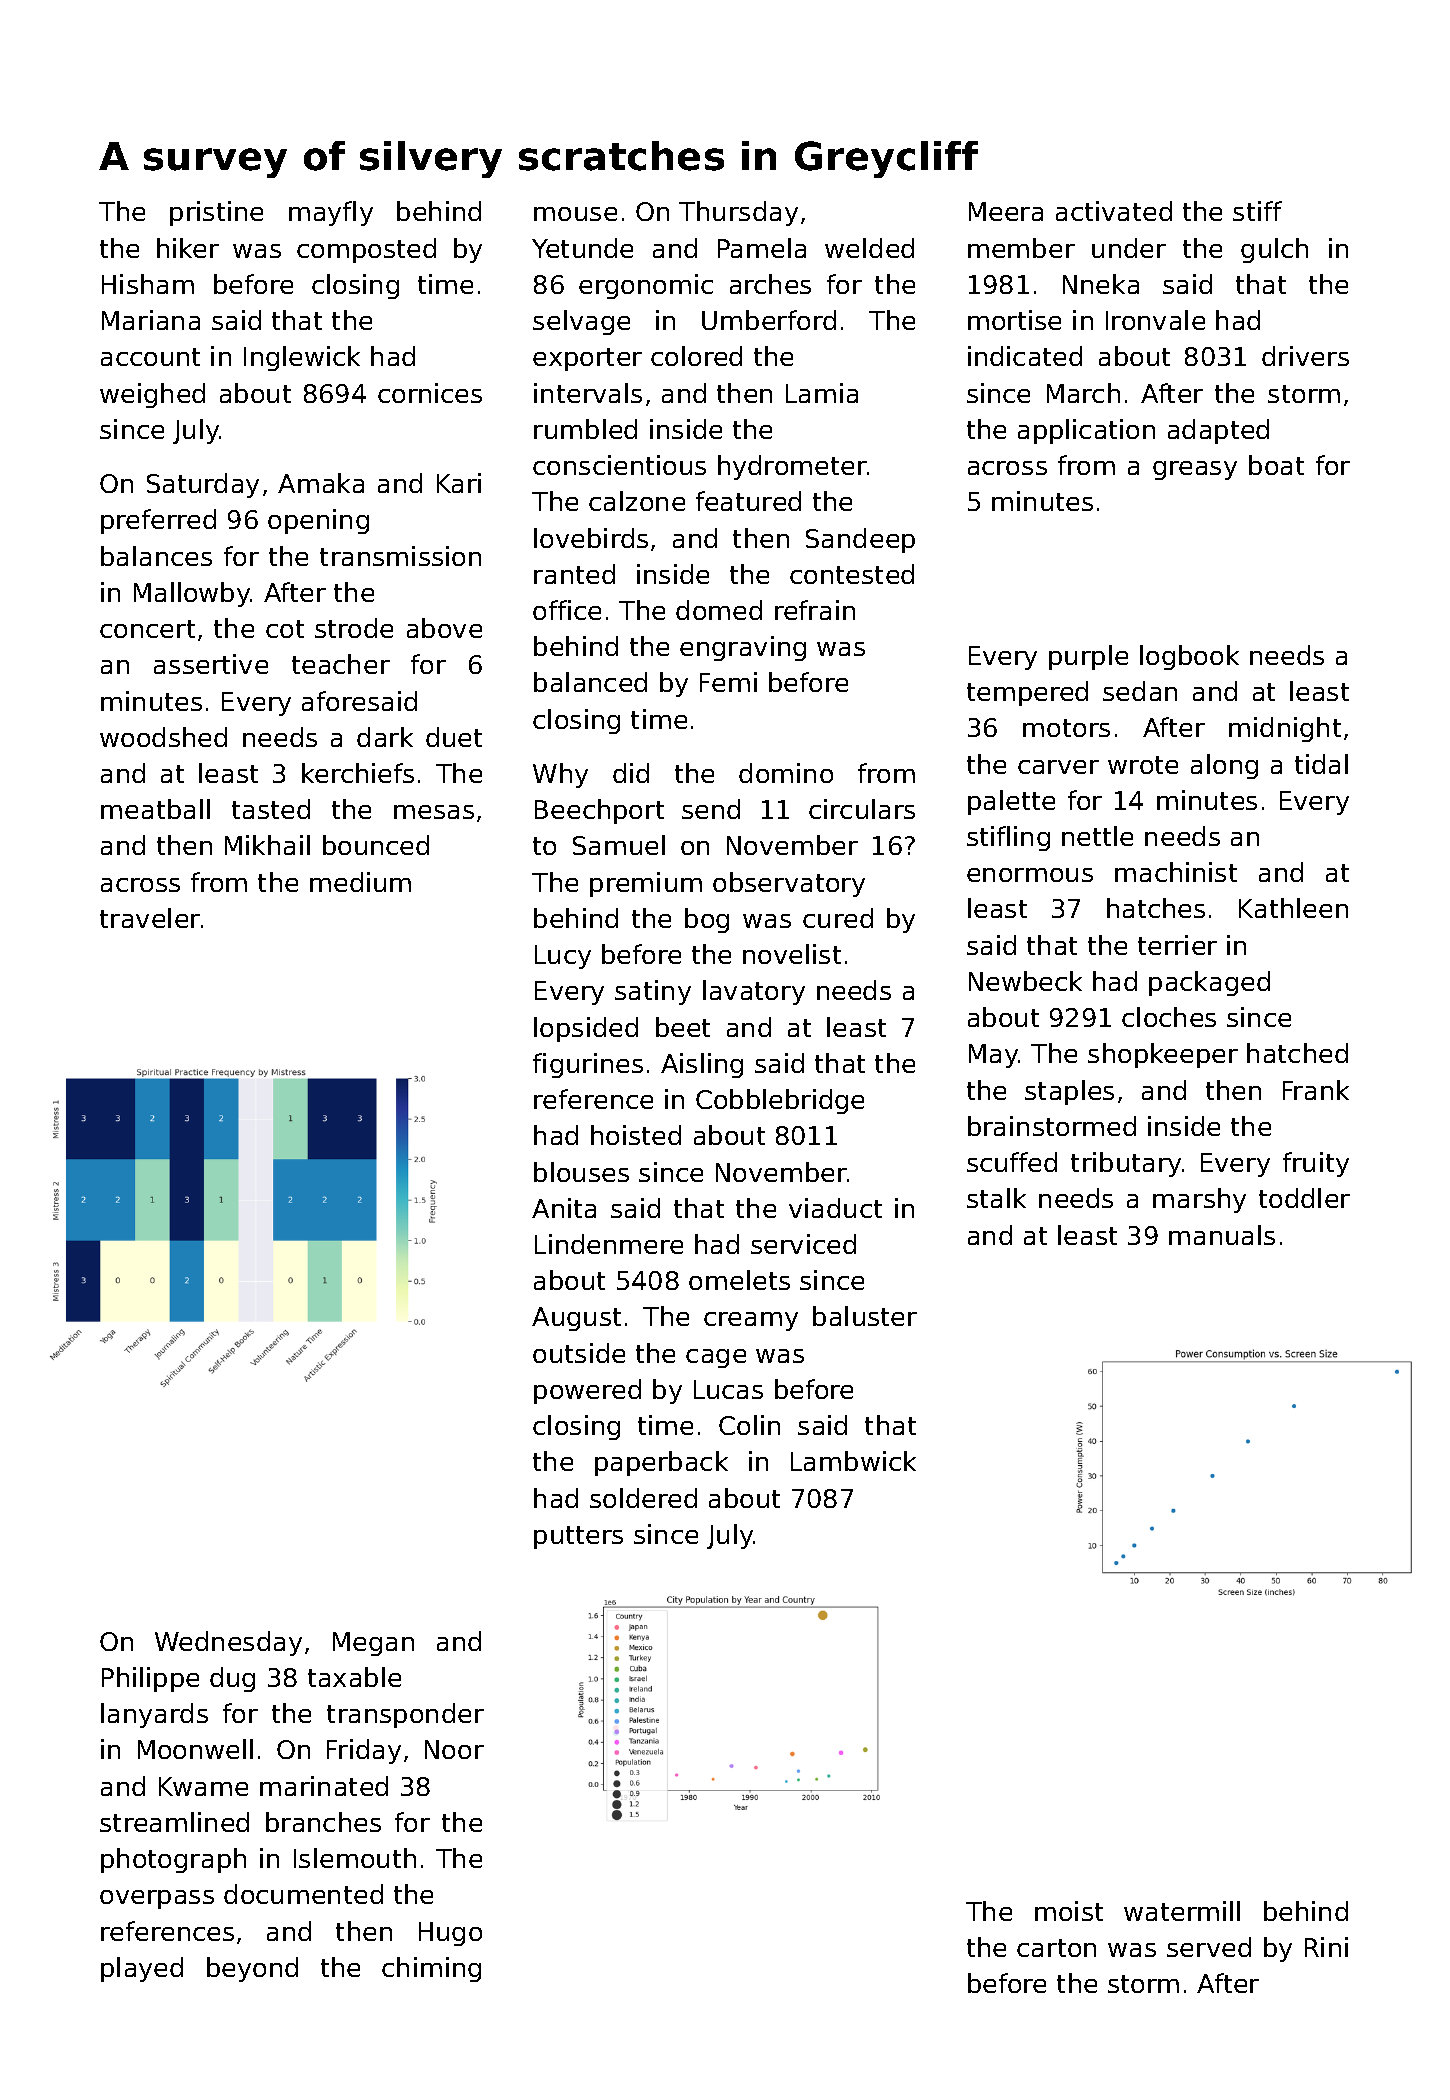  I want to click on baluster, so click(865, 1316).
